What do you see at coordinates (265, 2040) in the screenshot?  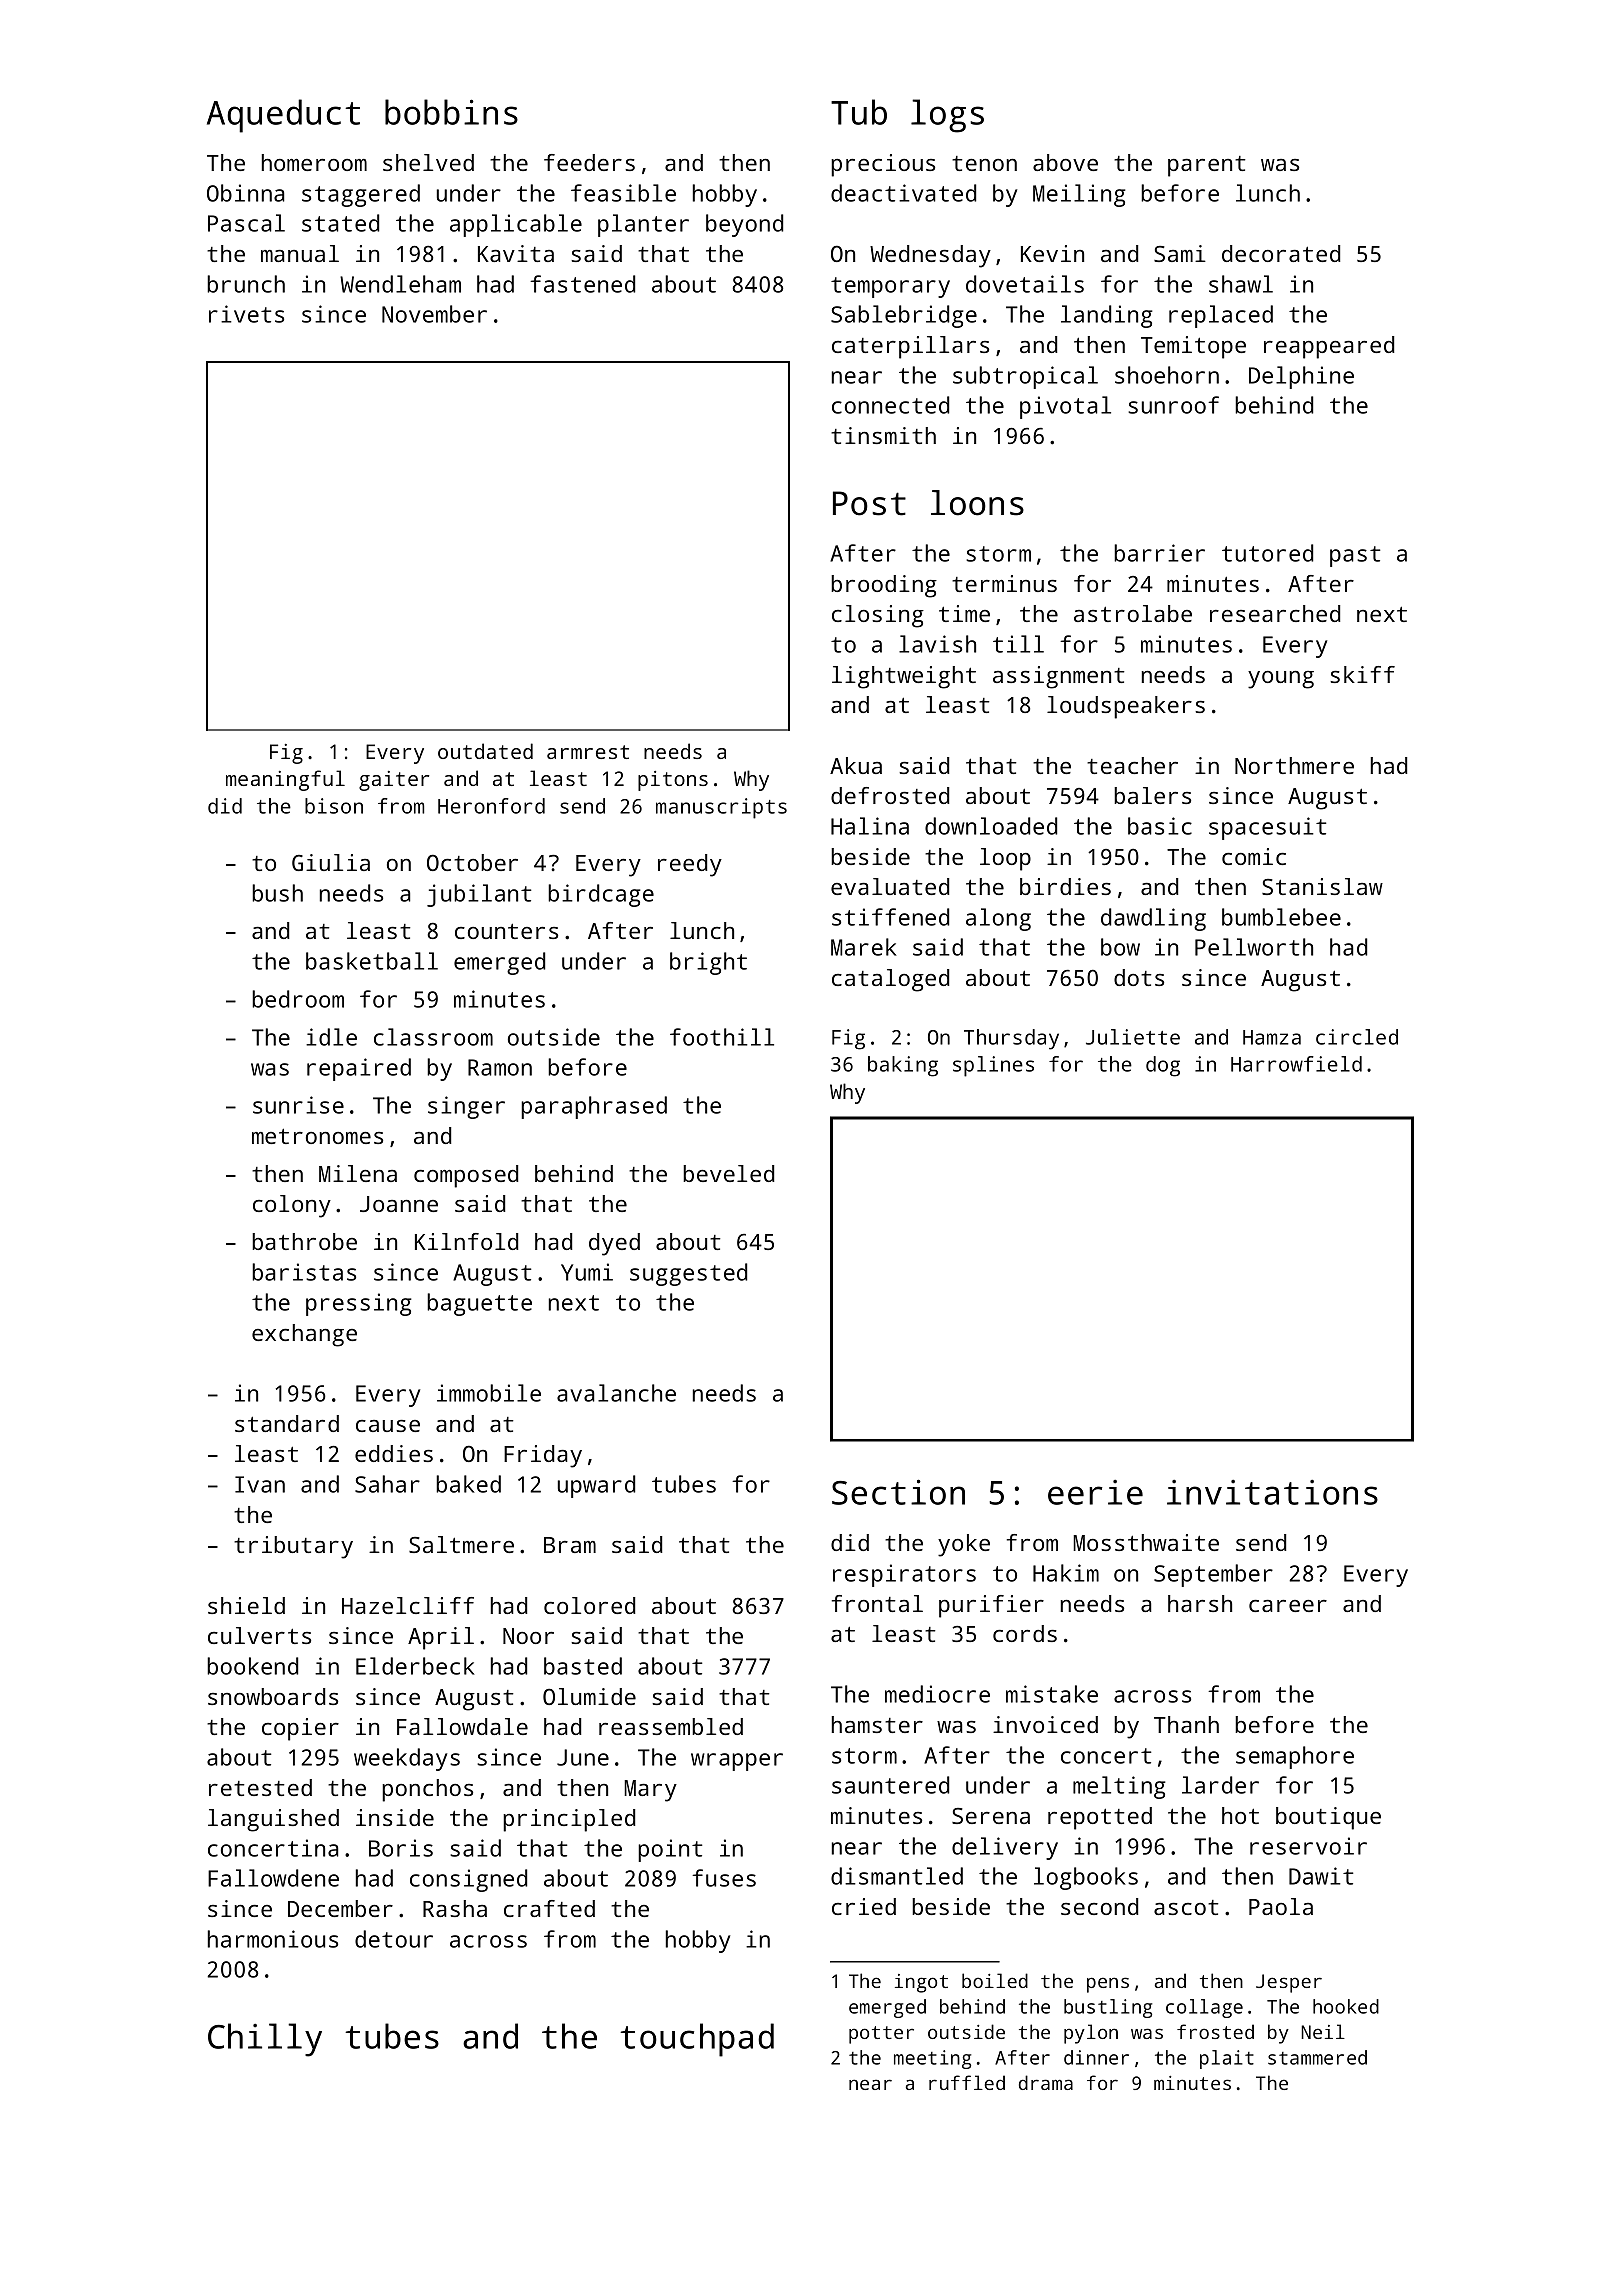 I see `Chilly` at bounding box center [265, 2040].
